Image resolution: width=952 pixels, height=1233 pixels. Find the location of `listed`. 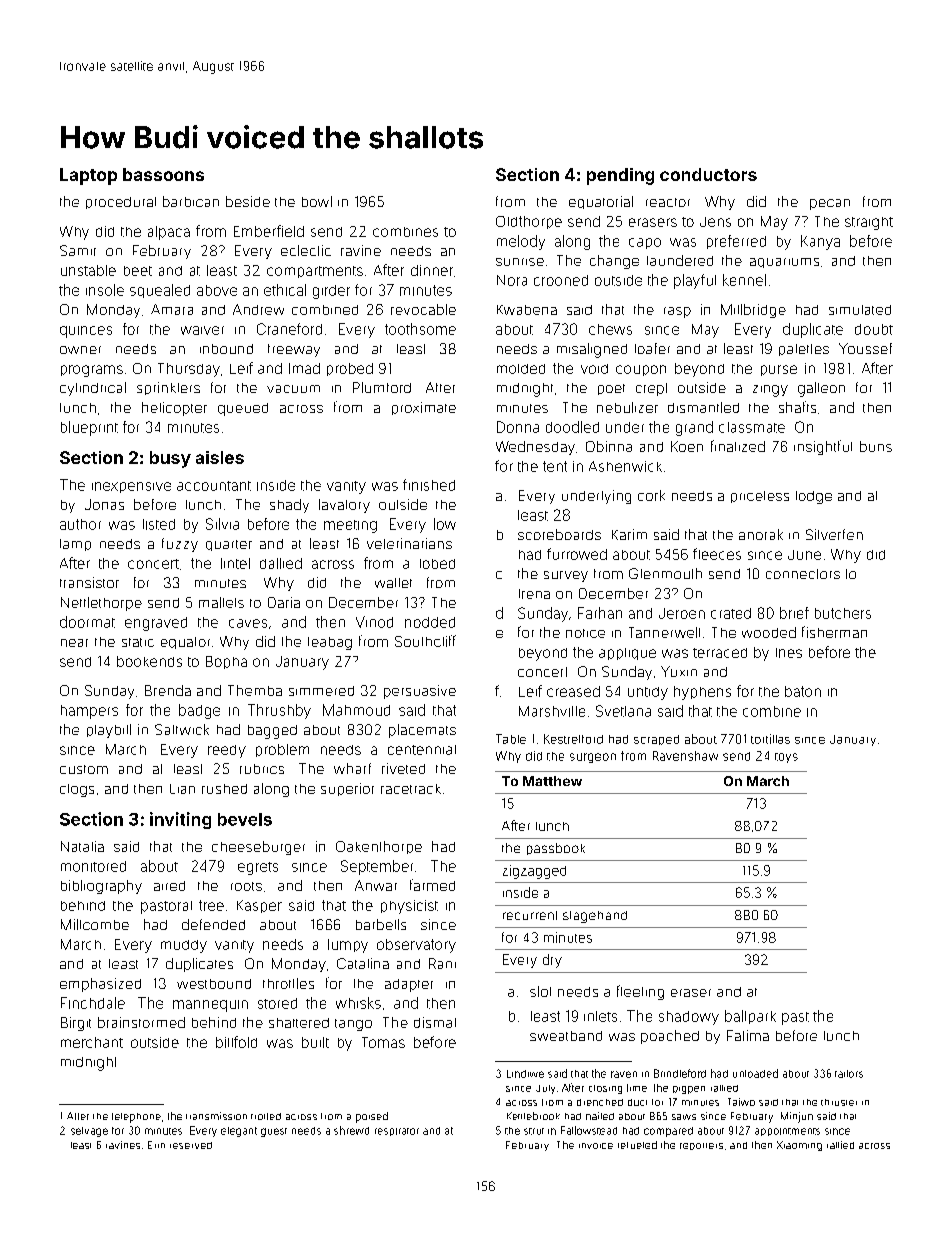

listed is located at coordinates (159, 524).
